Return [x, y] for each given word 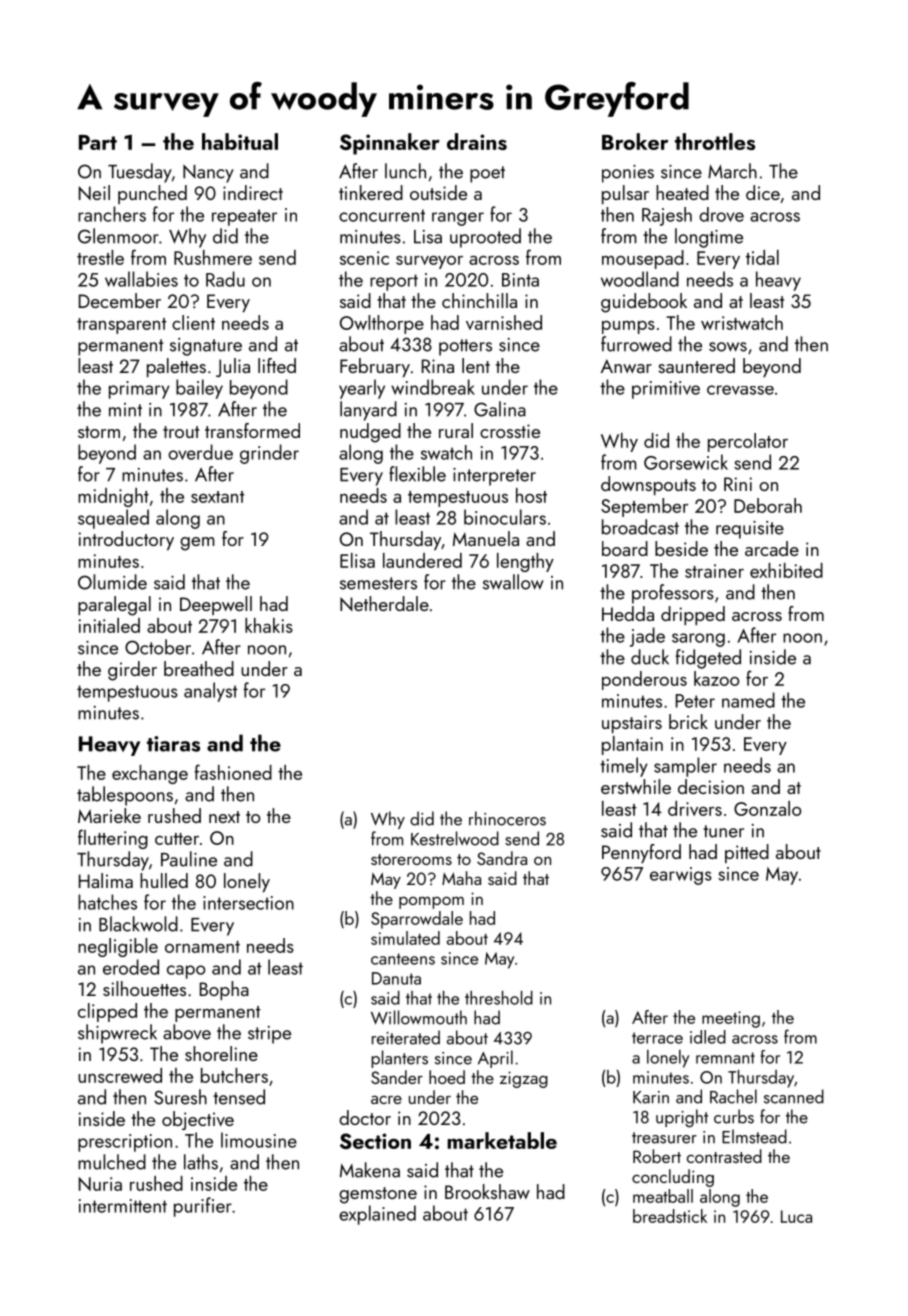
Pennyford [641, 853]
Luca [796, 1216]
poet [487, 174]
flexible [417, 474]
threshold [499, 998]
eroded [131, 967]
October [158, 647]
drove [721, 214]
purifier [203, 1207]
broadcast [640, 527]
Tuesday [140, 173]
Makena [370, 1170]
